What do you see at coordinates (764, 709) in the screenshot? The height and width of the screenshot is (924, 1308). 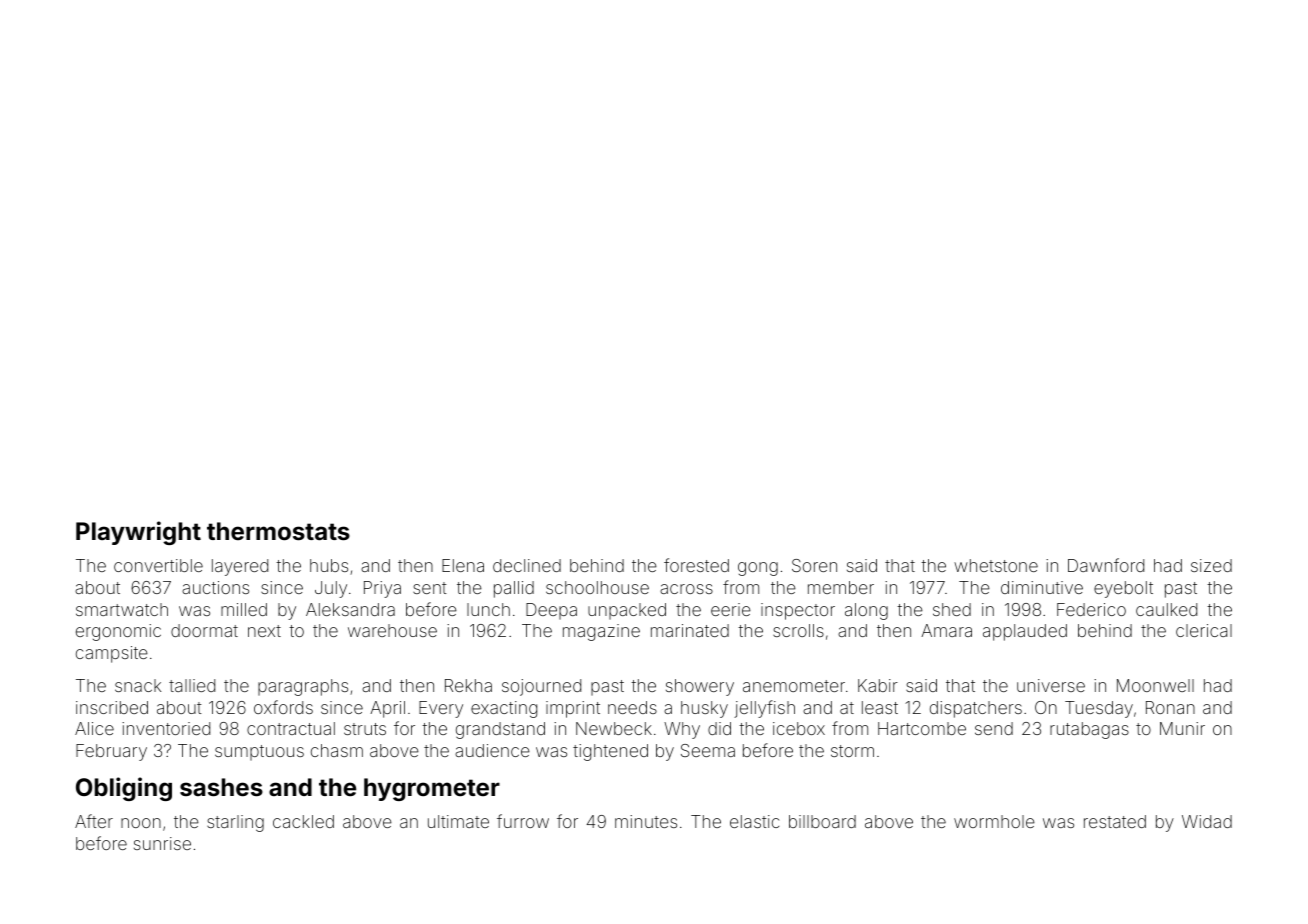 I see `jellyfish` at bounding box center [764, 709].
